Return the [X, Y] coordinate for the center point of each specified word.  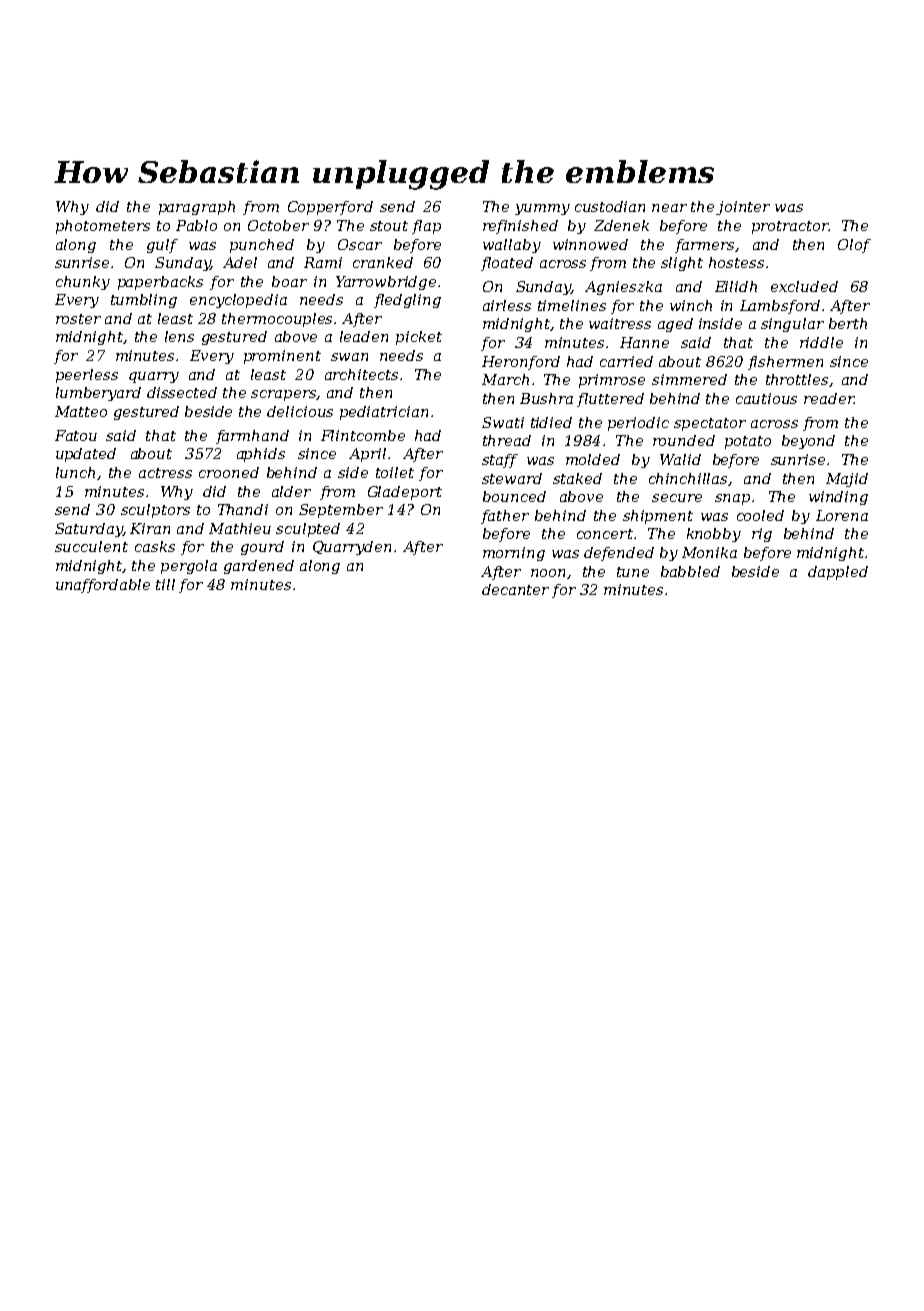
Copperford [330, 208]
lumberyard [98, 394]
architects [361, 374]
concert [605, 534]
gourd [262, 548]
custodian [610, 206]
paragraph [197, 208]
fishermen [785, 363]
